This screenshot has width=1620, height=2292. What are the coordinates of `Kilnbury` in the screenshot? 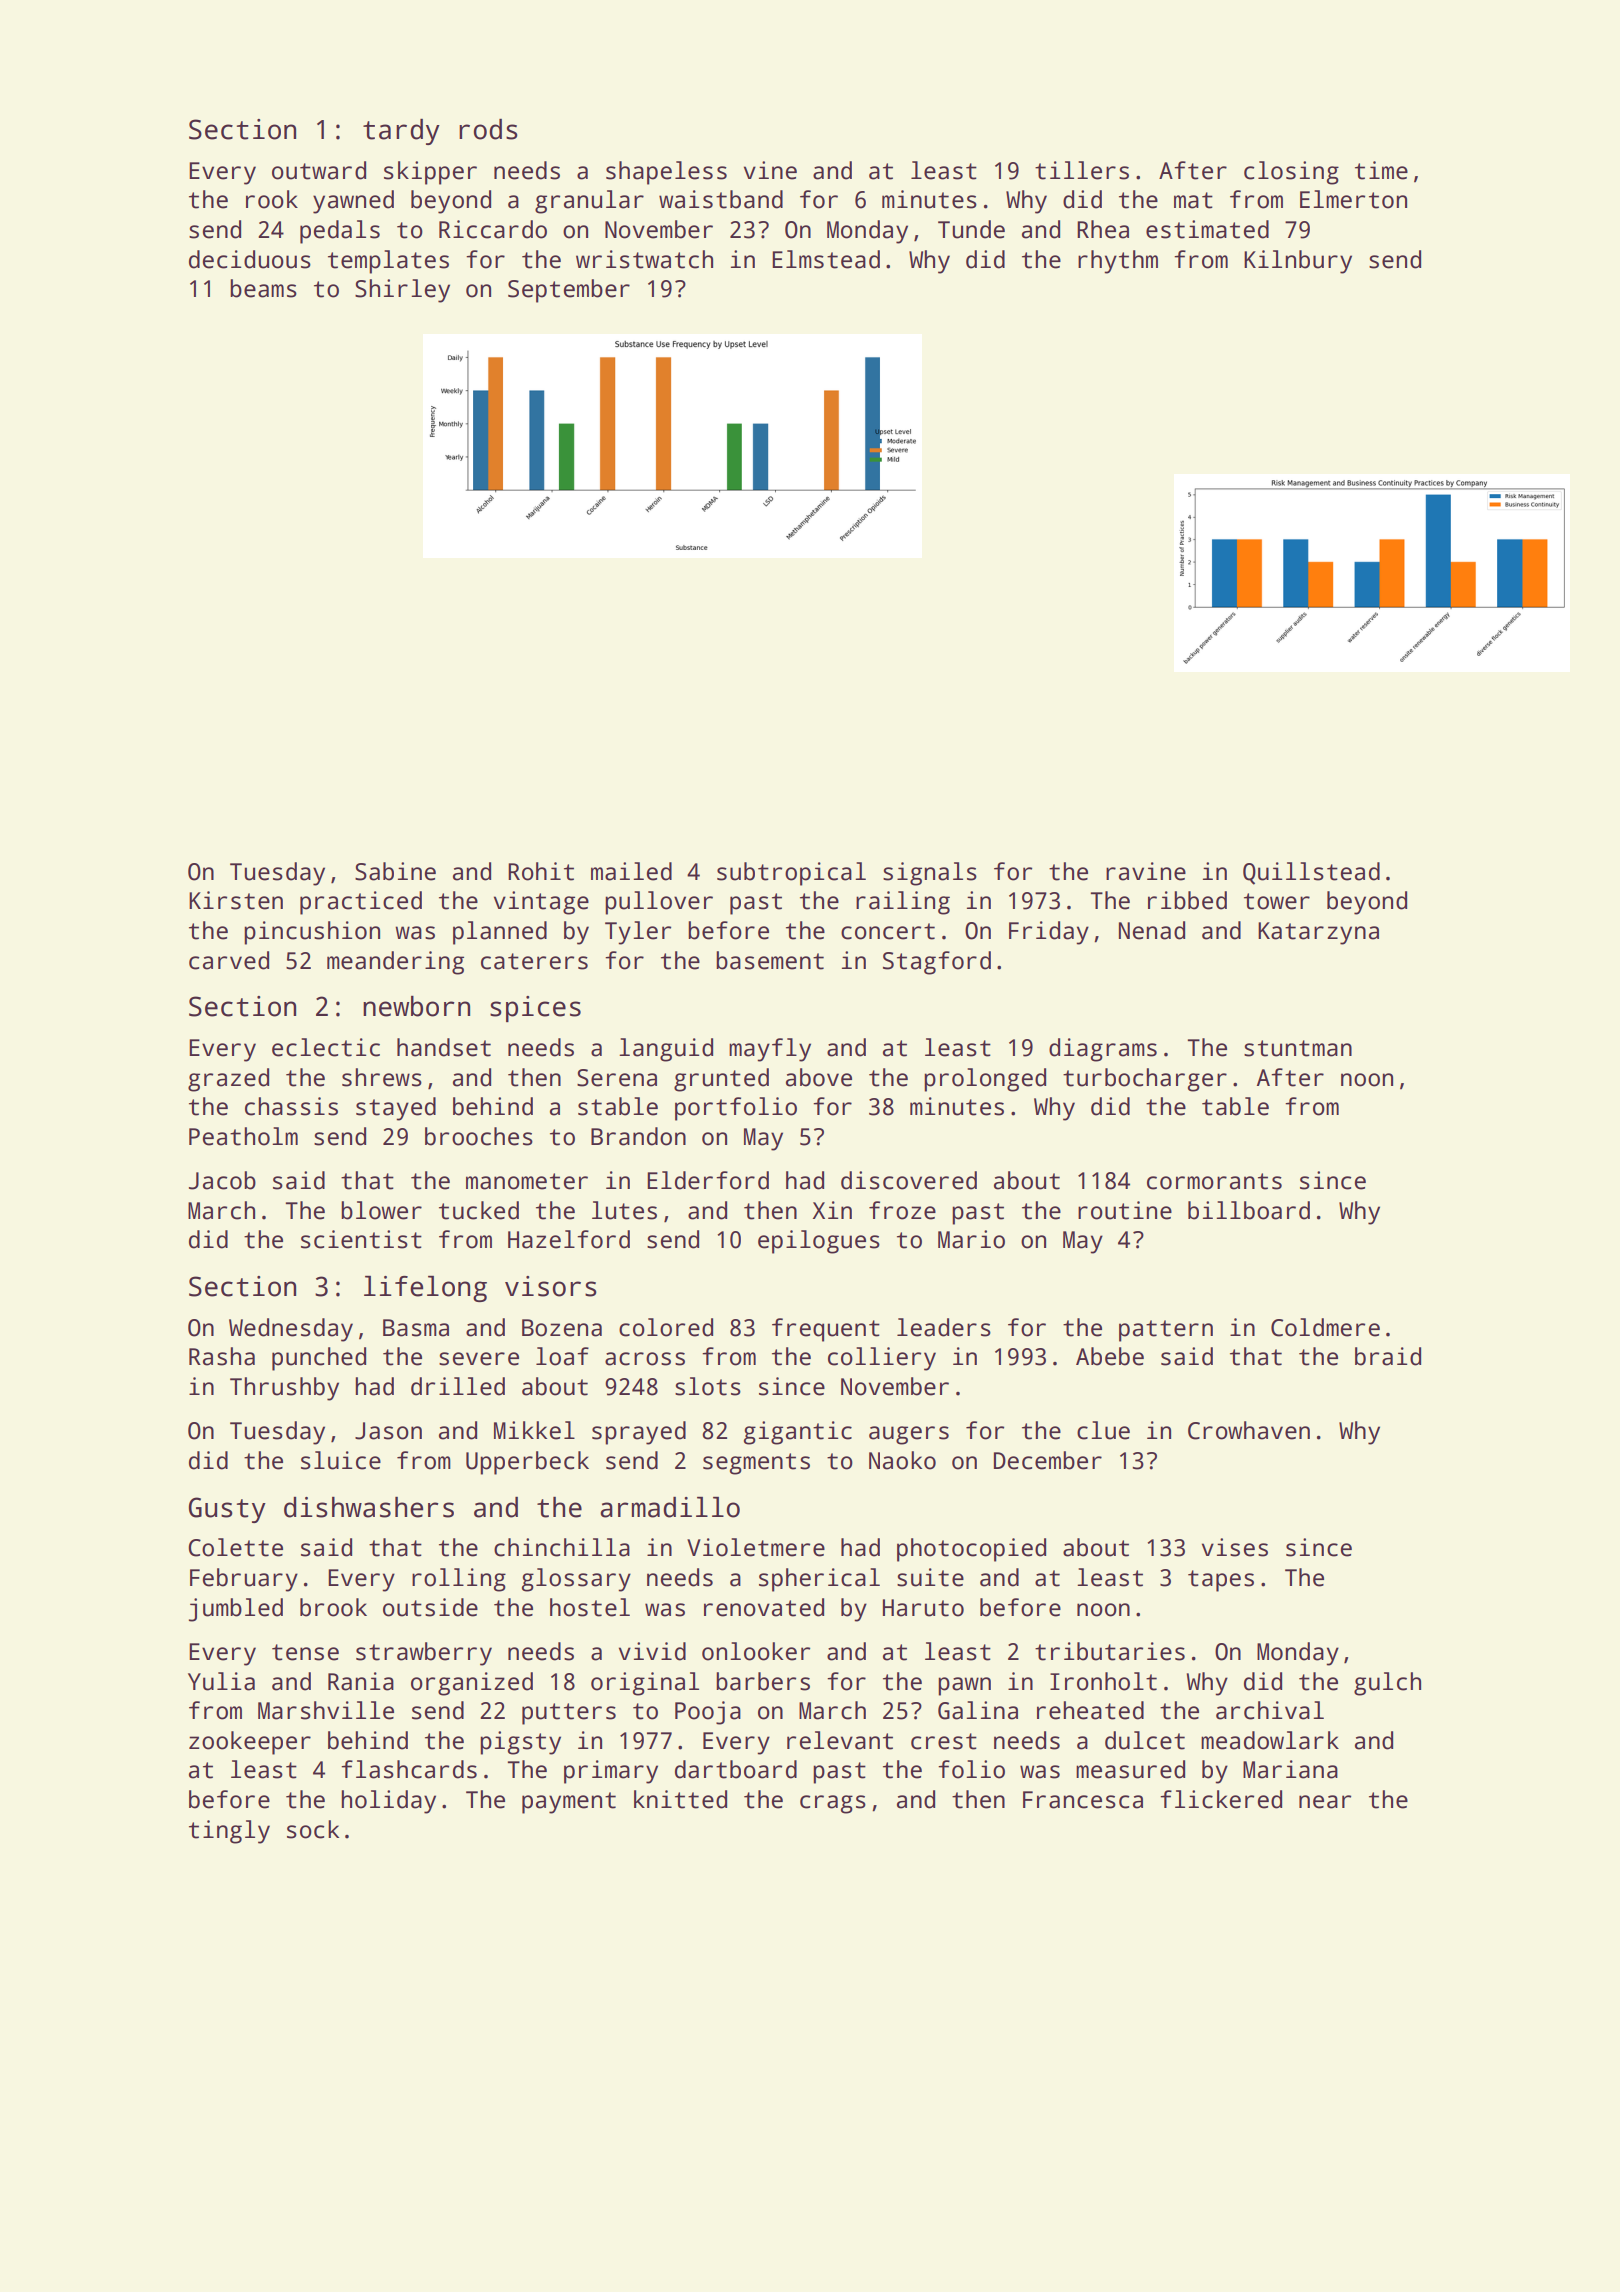 It's located at (1298, 262).
